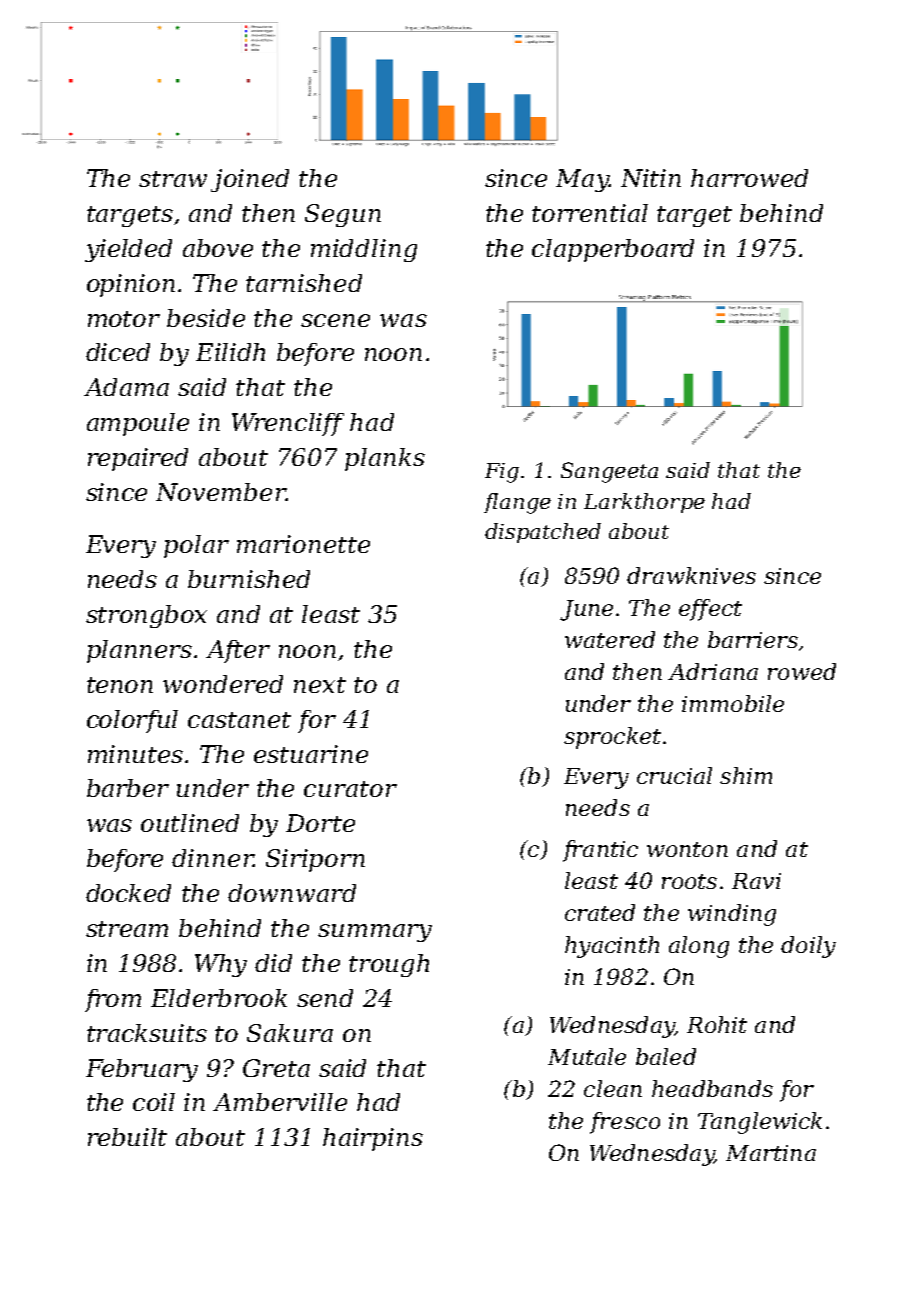  What do you see at coordinates (651, 178) in the document?
I see `Nitin` at bounding box center [651, 178].
